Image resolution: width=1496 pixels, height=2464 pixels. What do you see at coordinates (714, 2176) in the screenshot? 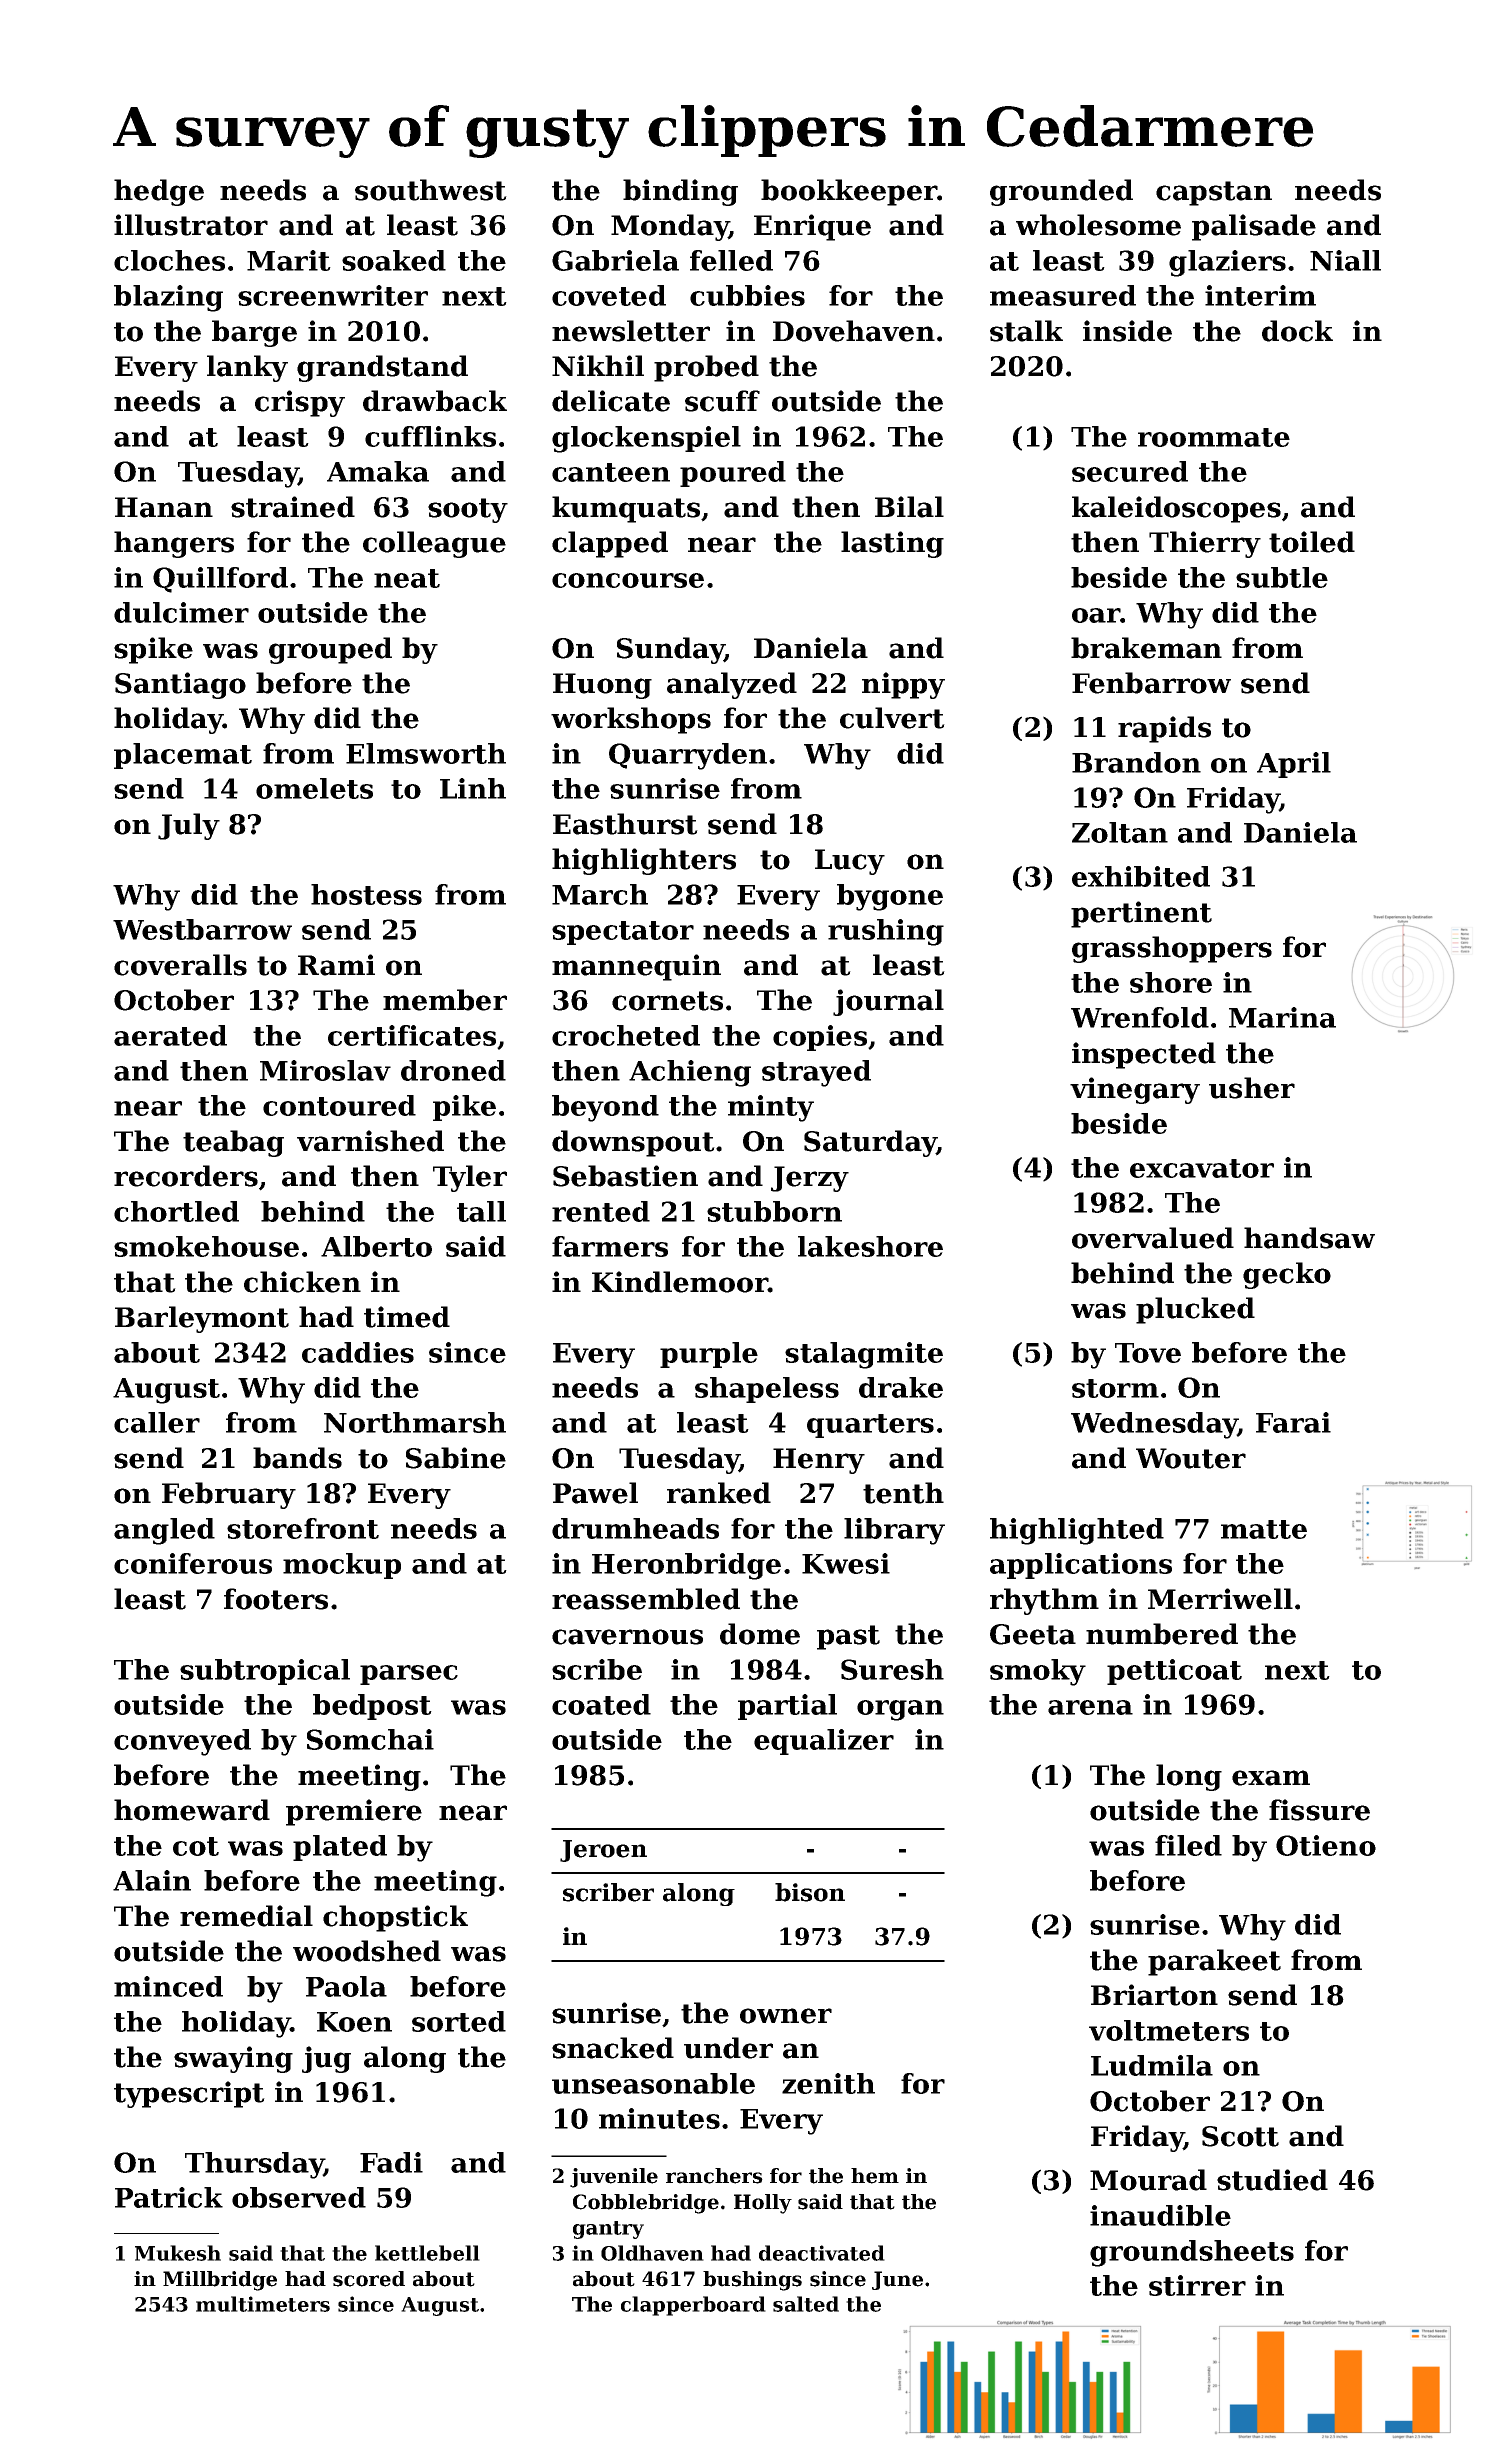
I see `ranchers` at bounding box center [714, 2176].
